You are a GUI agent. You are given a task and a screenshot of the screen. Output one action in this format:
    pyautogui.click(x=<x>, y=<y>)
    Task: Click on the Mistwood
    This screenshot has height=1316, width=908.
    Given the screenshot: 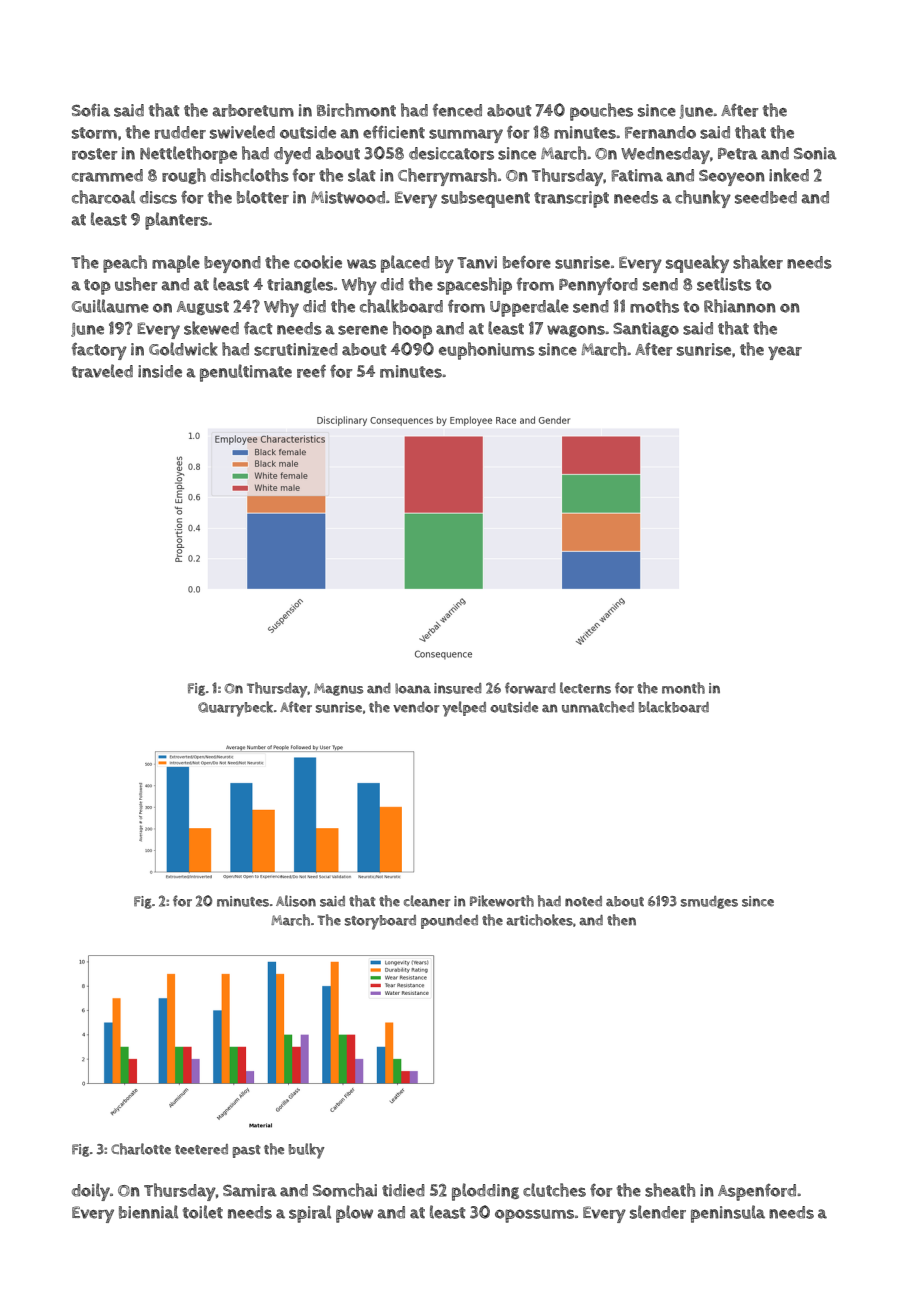 What is the action you would take?
    pyautogui.click(x=348, y=197)
